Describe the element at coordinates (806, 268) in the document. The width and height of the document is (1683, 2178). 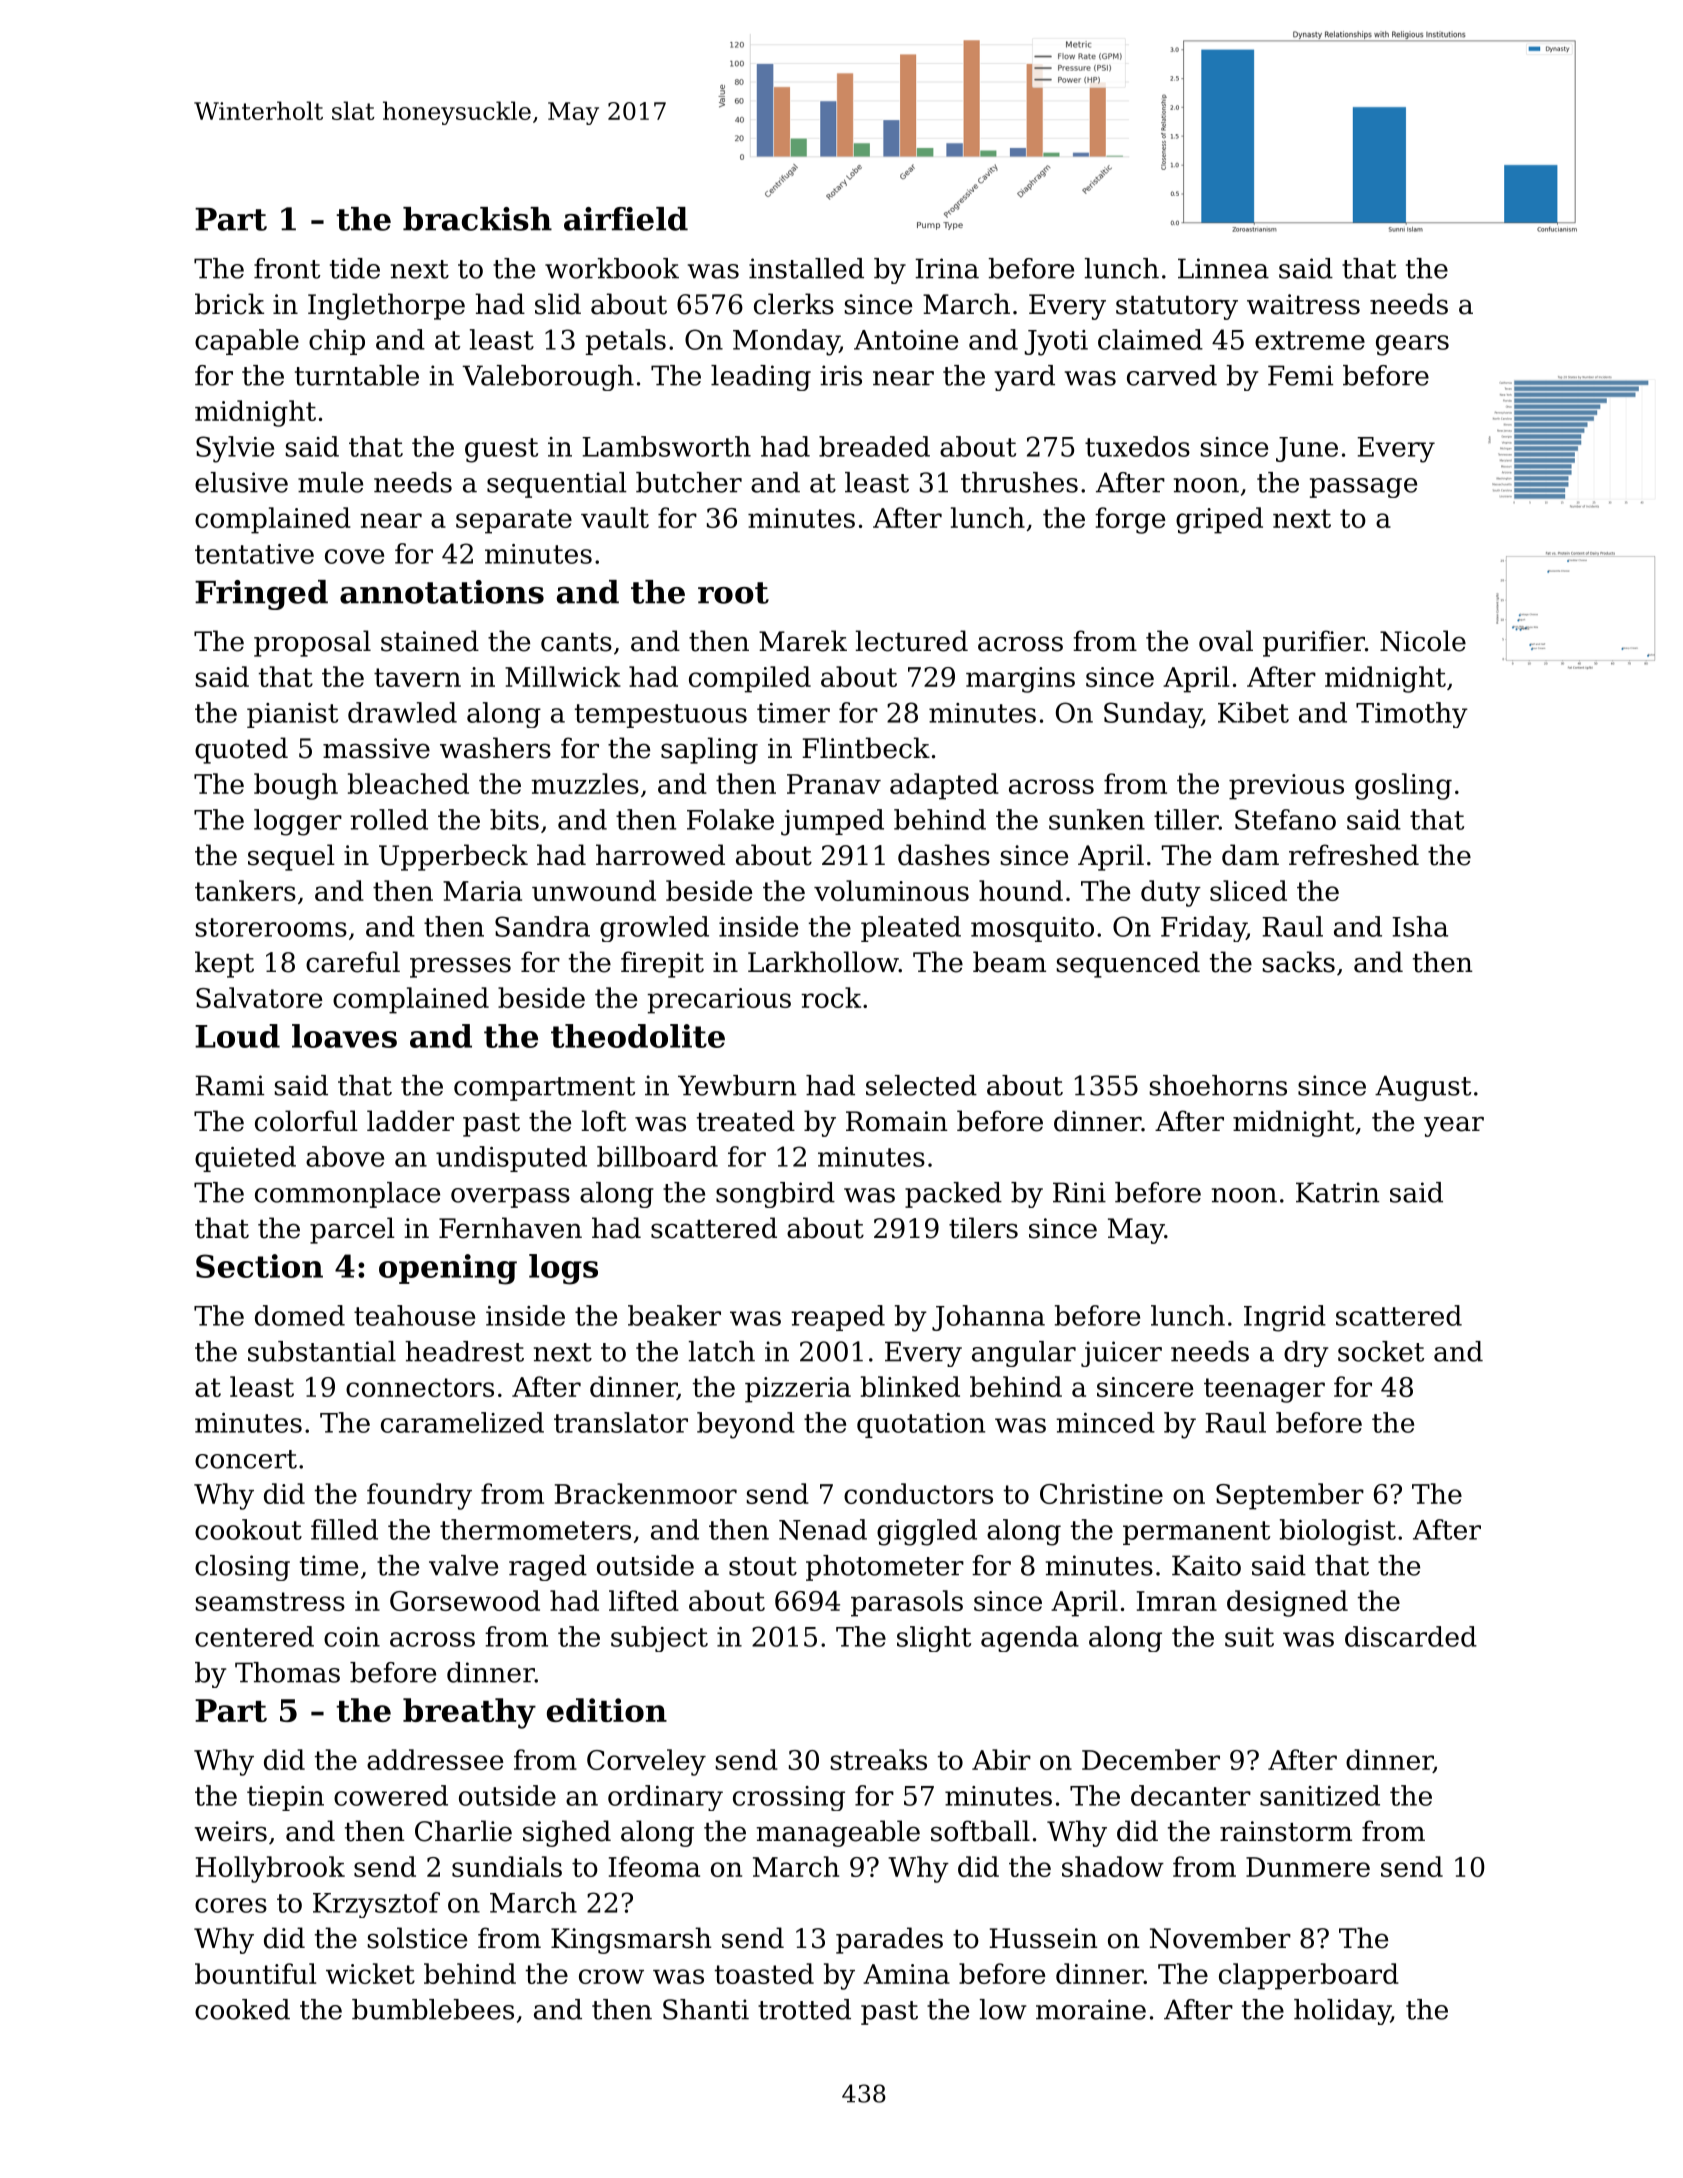
I see `installed` at that location.
